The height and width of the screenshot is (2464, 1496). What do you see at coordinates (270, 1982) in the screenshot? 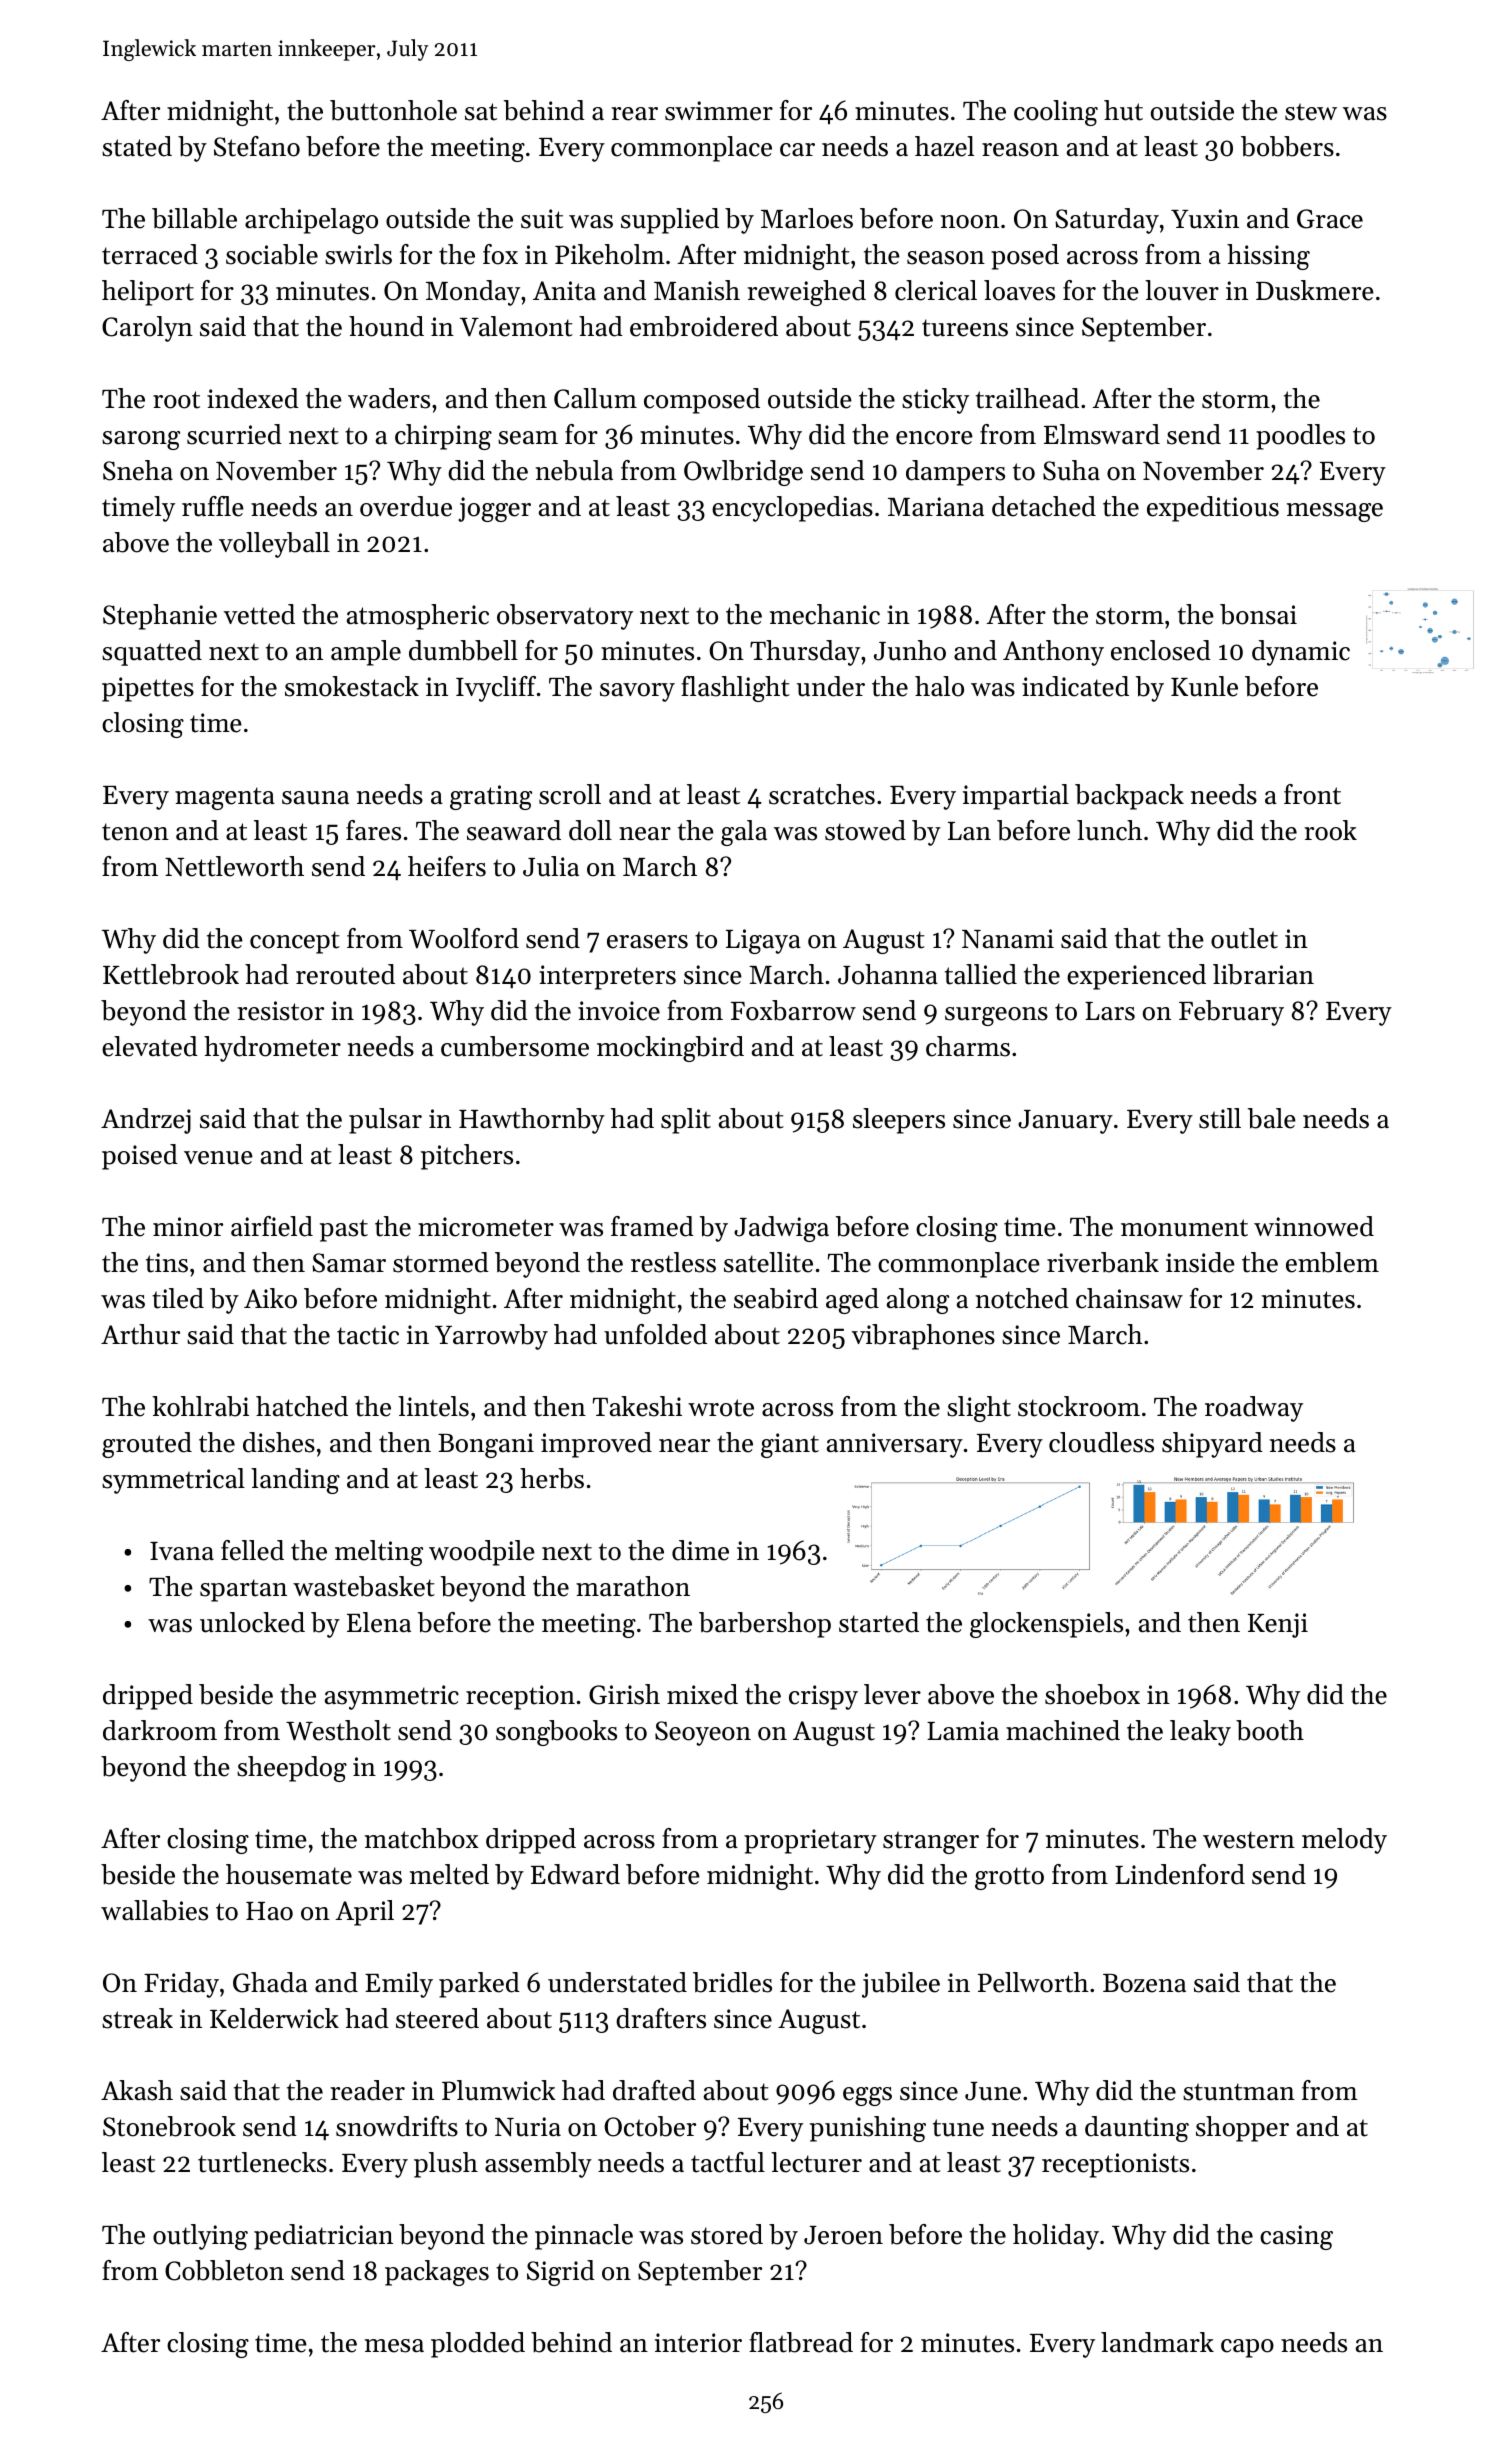
I see `Ghada` at bounding box center [270, 1982].
